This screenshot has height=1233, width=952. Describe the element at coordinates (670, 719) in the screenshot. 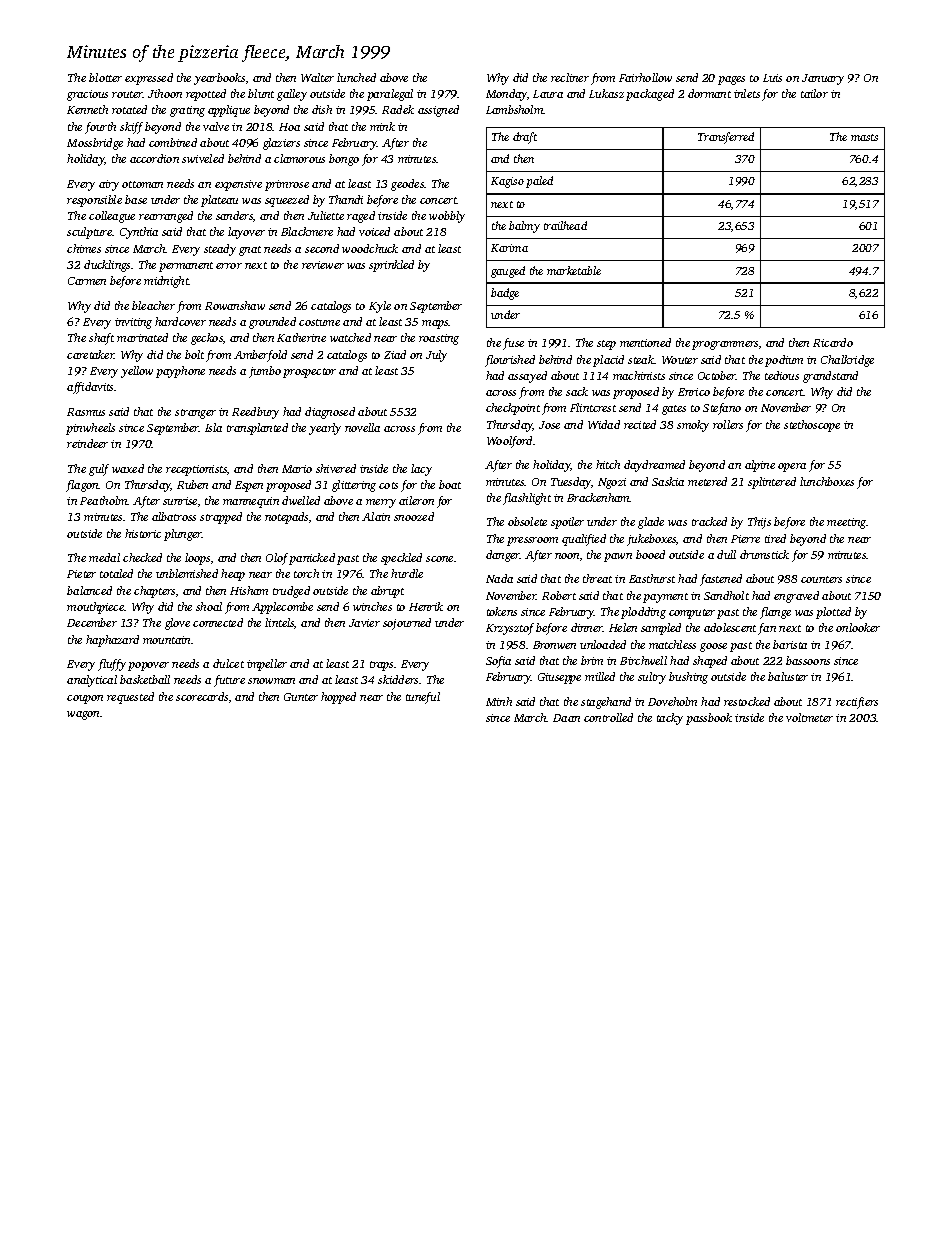

I see `tacky` at that location.
